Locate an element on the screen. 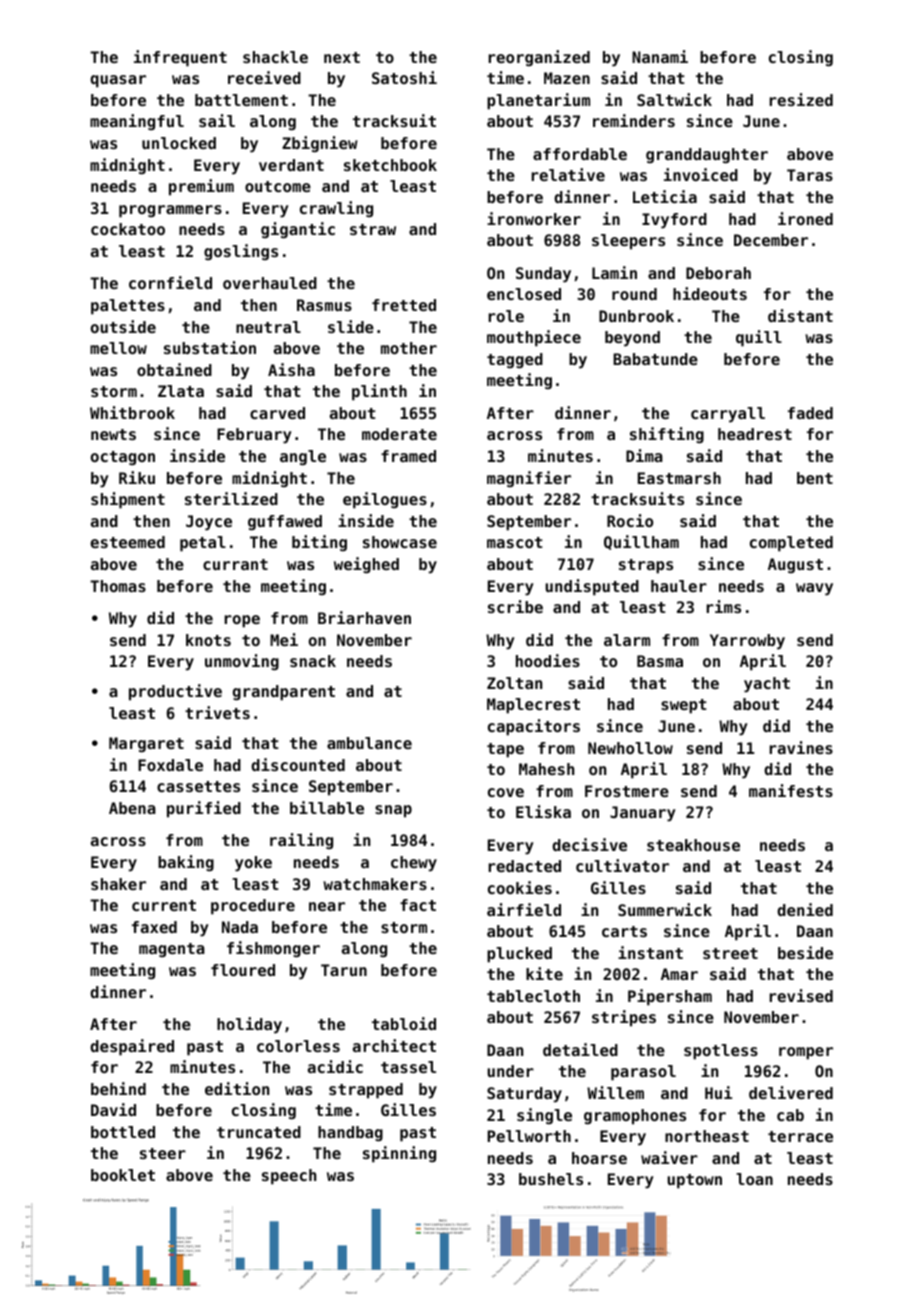  epilogues is located at coordinates (385, 500).
